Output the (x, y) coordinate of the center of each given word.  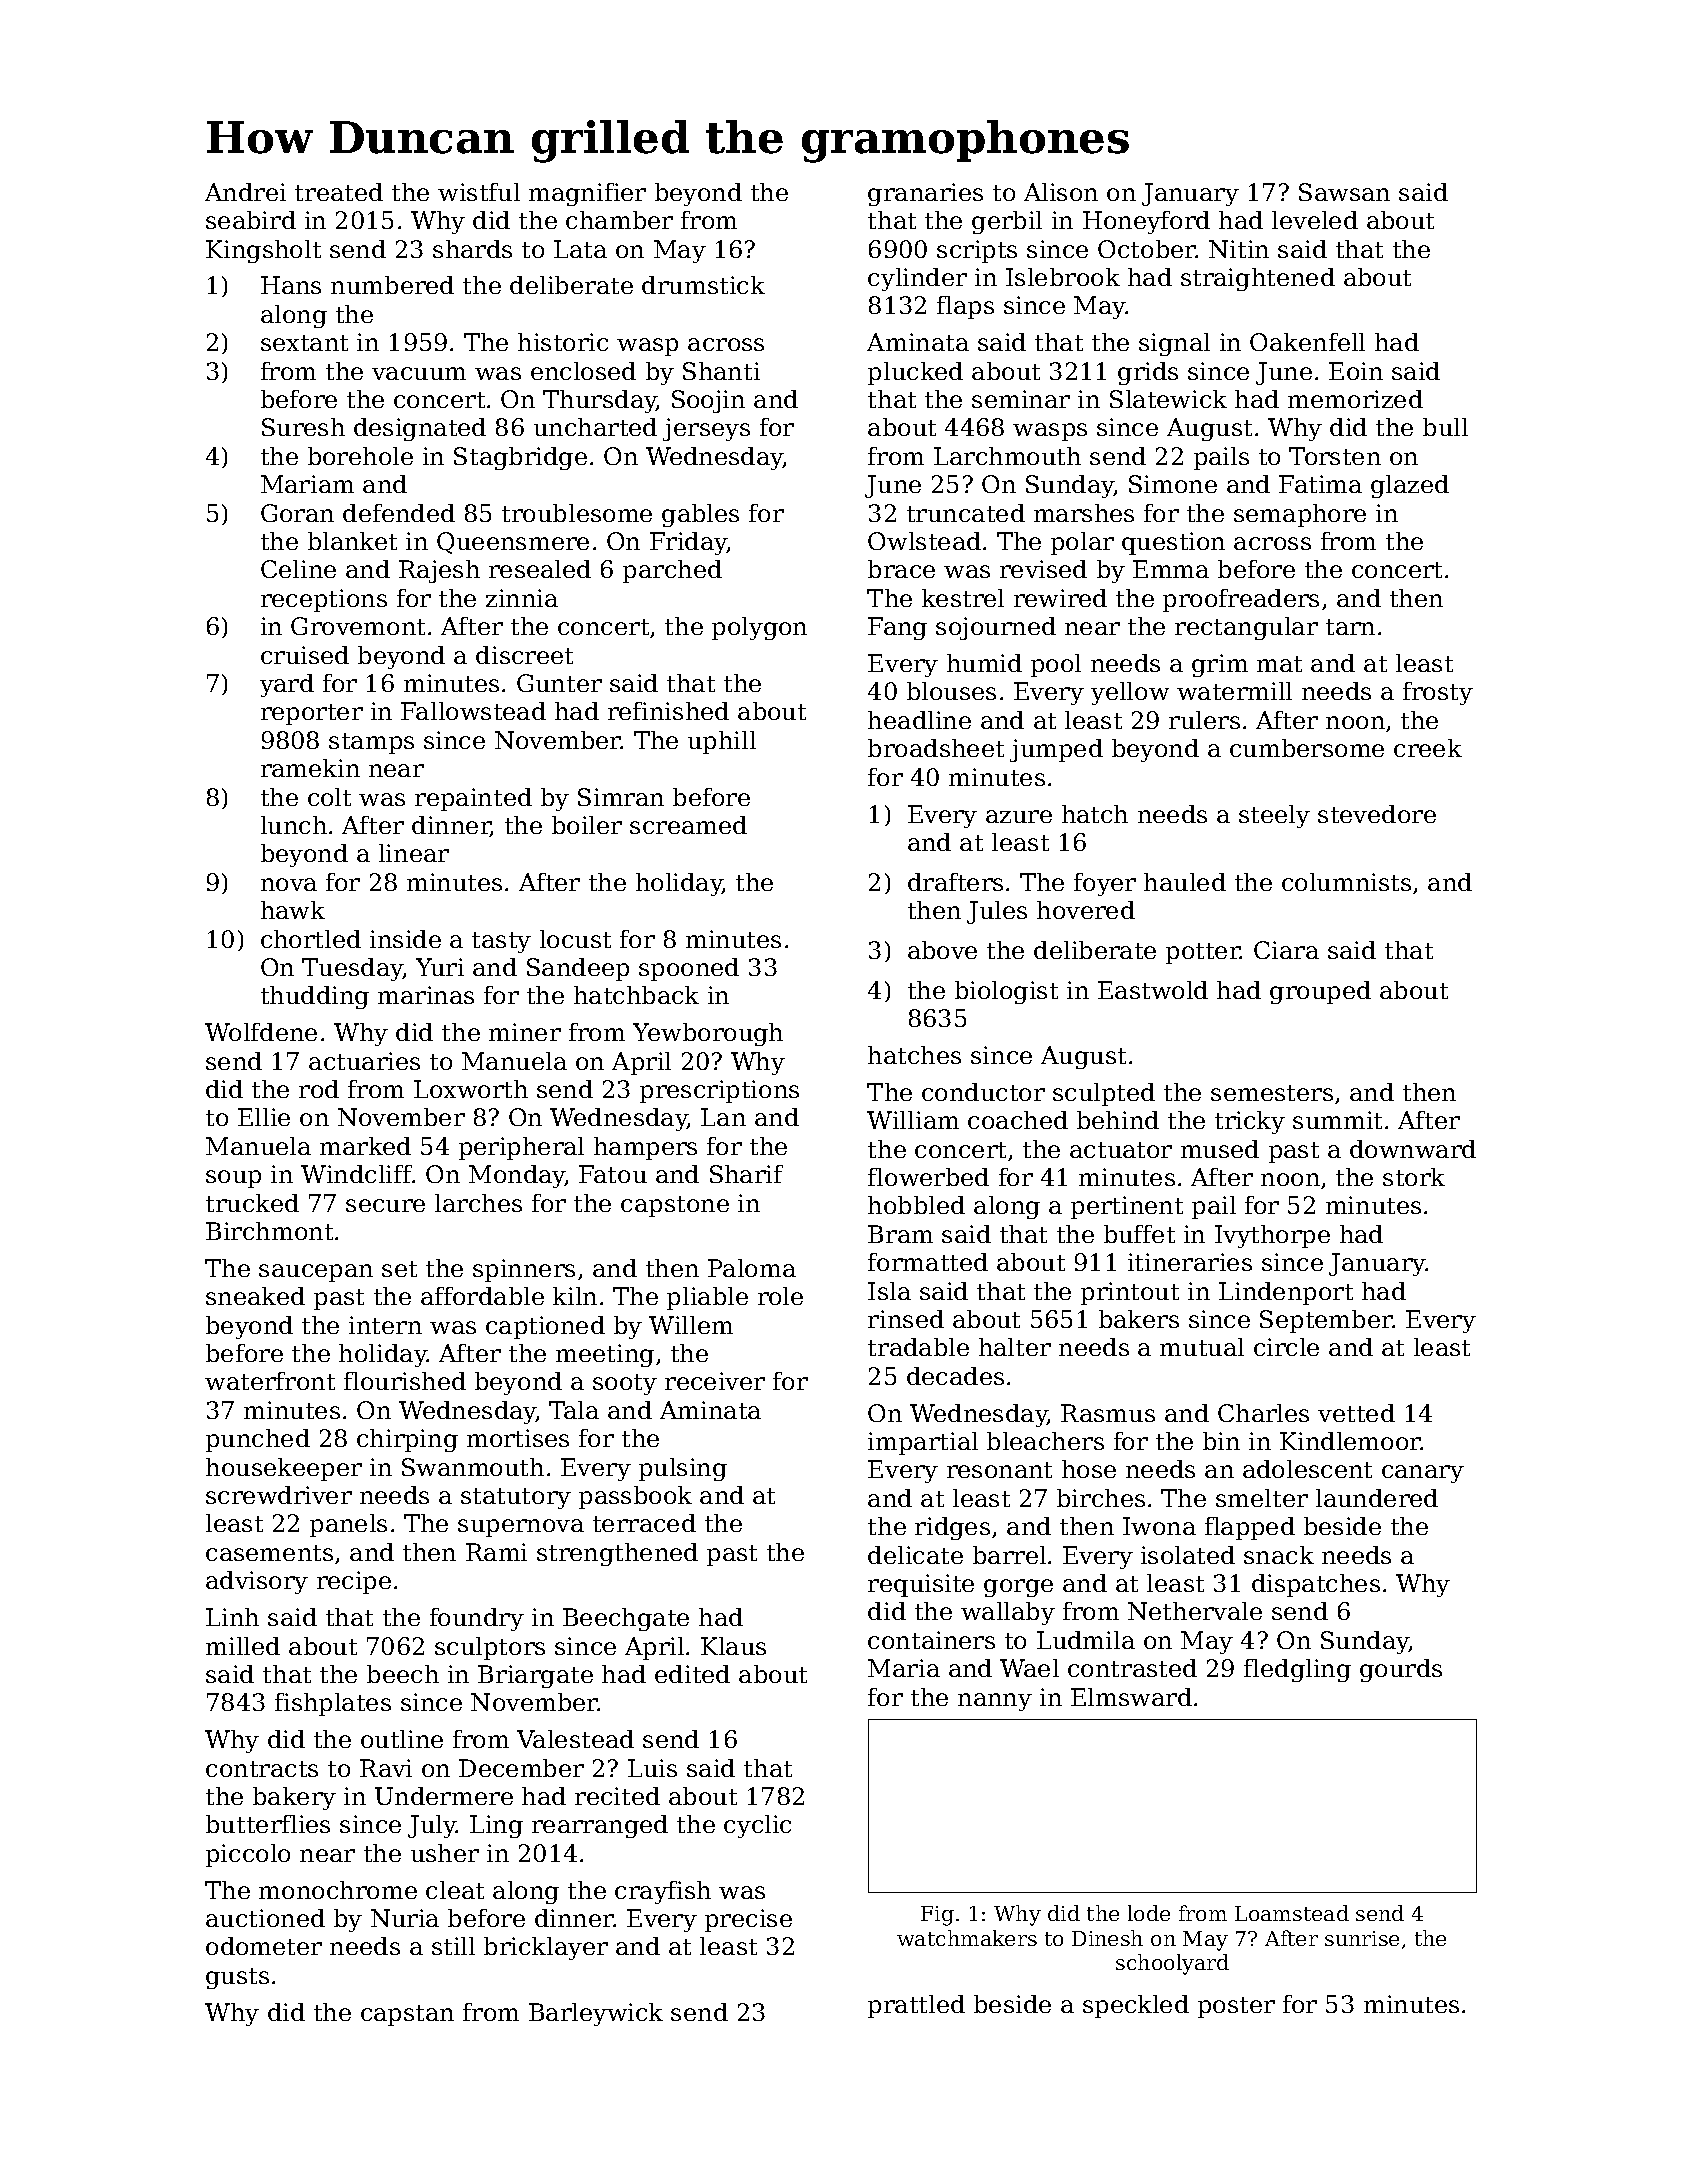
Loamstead (1292, 1913)
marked (365, 1146)
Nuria (405, 1918)
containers (931, 1640)
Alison (1061, 192)
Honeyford (1146, 222)
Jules (997, 912)
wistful (479, 192)
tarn (1350, 627)
